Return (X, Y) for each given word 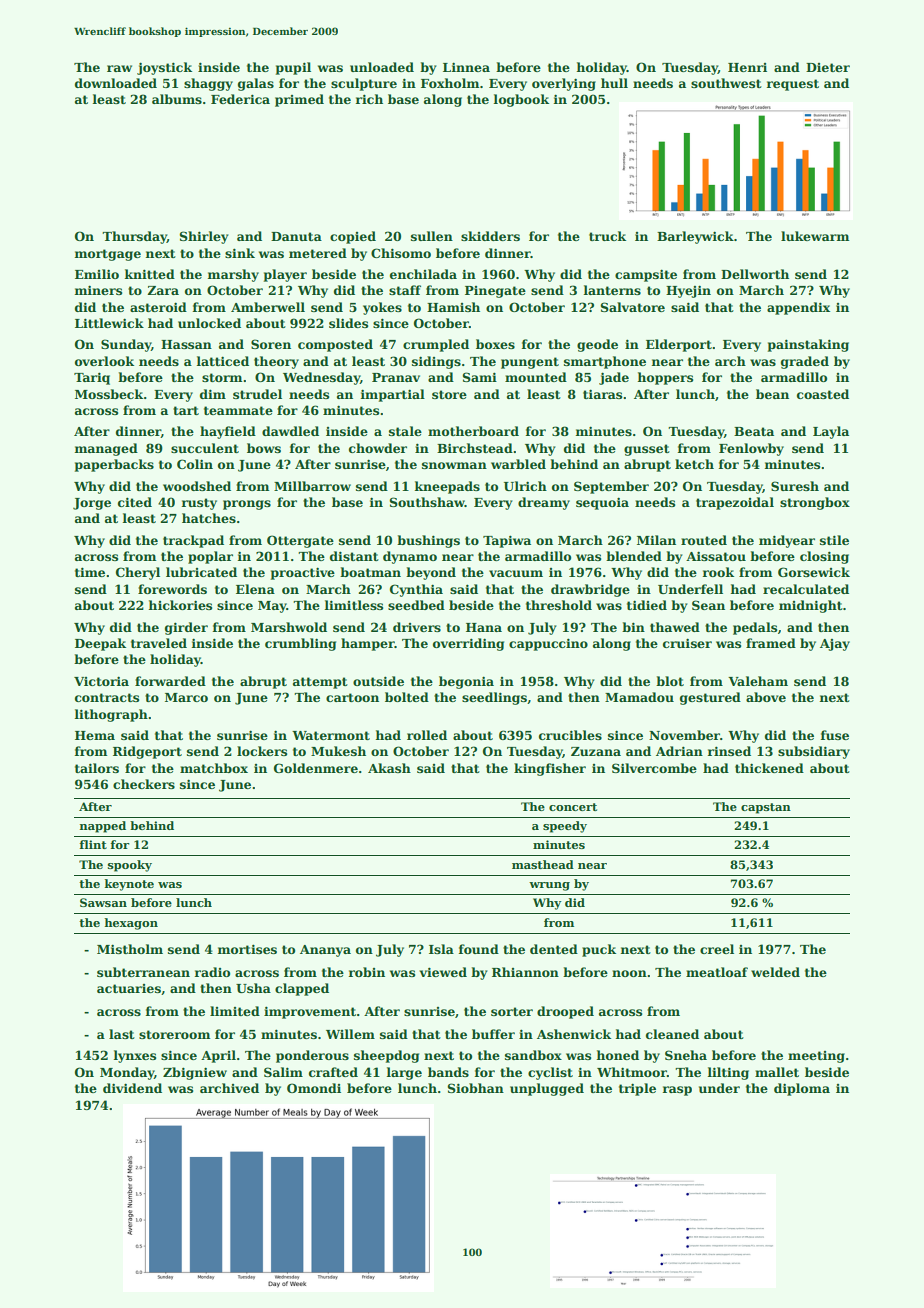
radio (212, 972)
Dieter (828, 67)
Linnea (466, 67)
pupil (293, 68)
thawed (675, 627)
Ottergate (300, 541)
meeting (816, 1057)
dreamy (544, 503)
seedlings (494, 698)
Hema (95, 735)
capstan (766, 808)
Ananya (325, 951)
